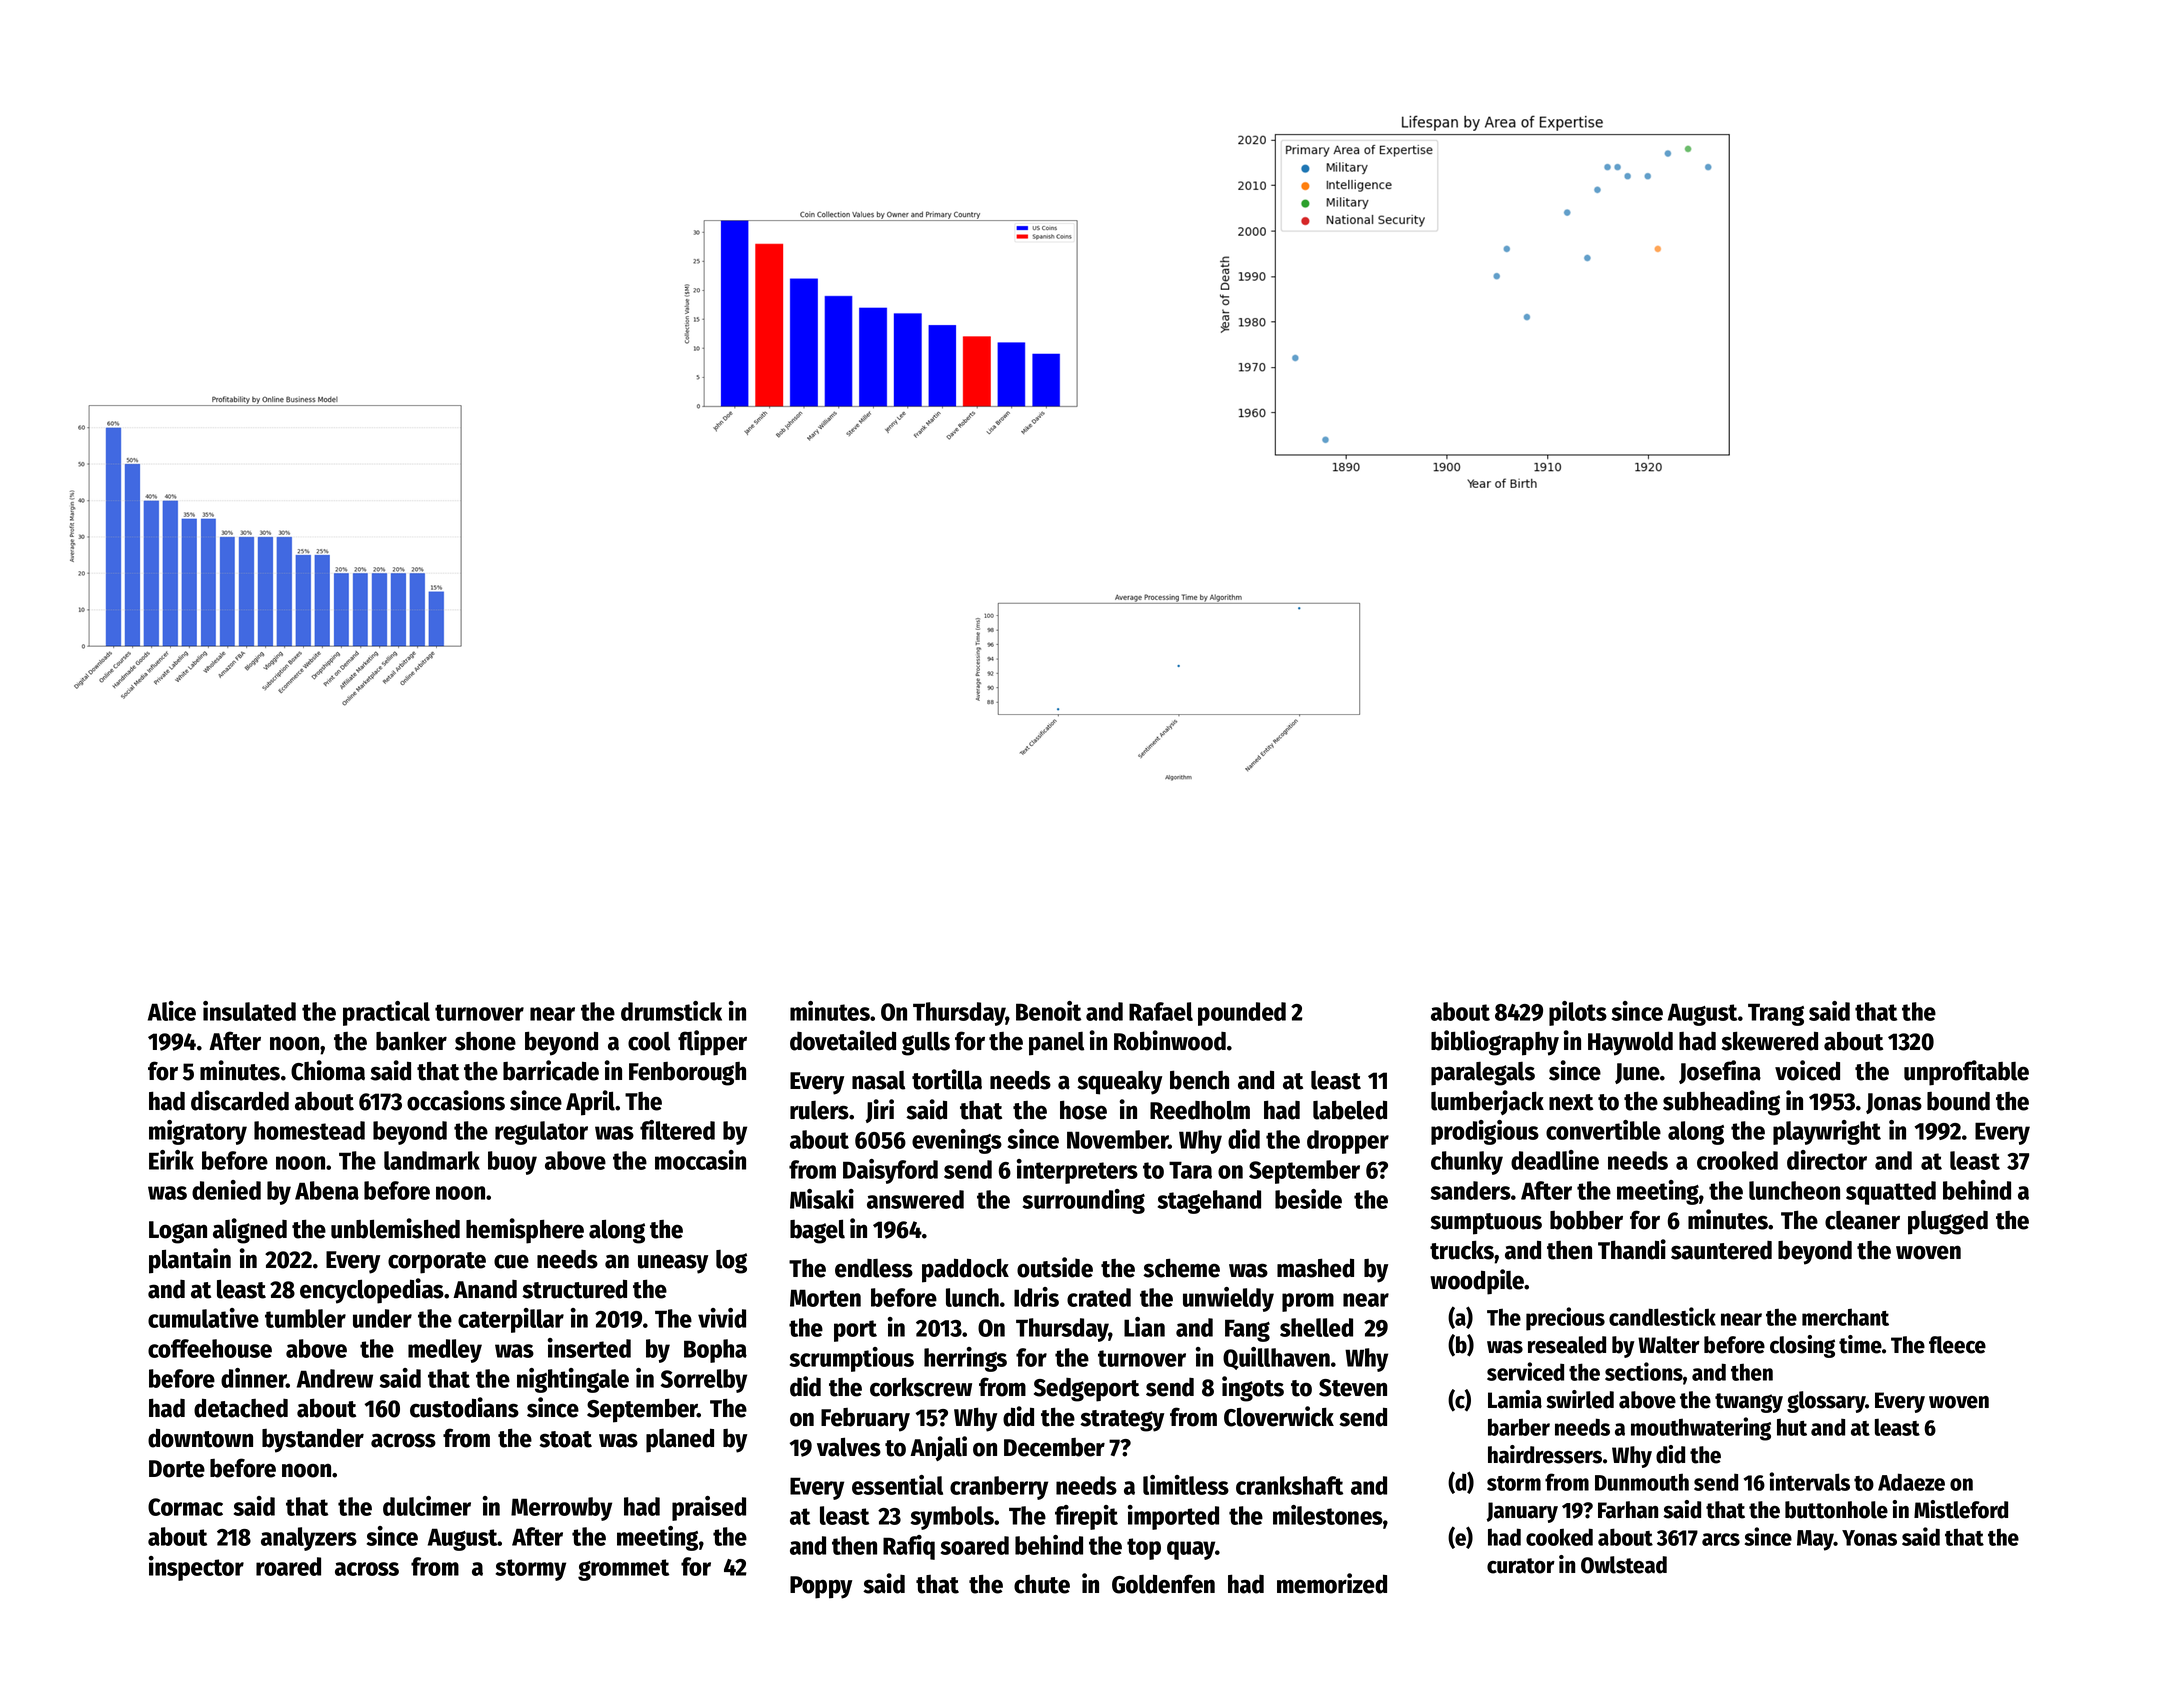 The height and width of the document is (1683, 2178). What do you see at coordinates (512, 1163) in the document?
I see `buoy` at bounding box center [512, 1163].
